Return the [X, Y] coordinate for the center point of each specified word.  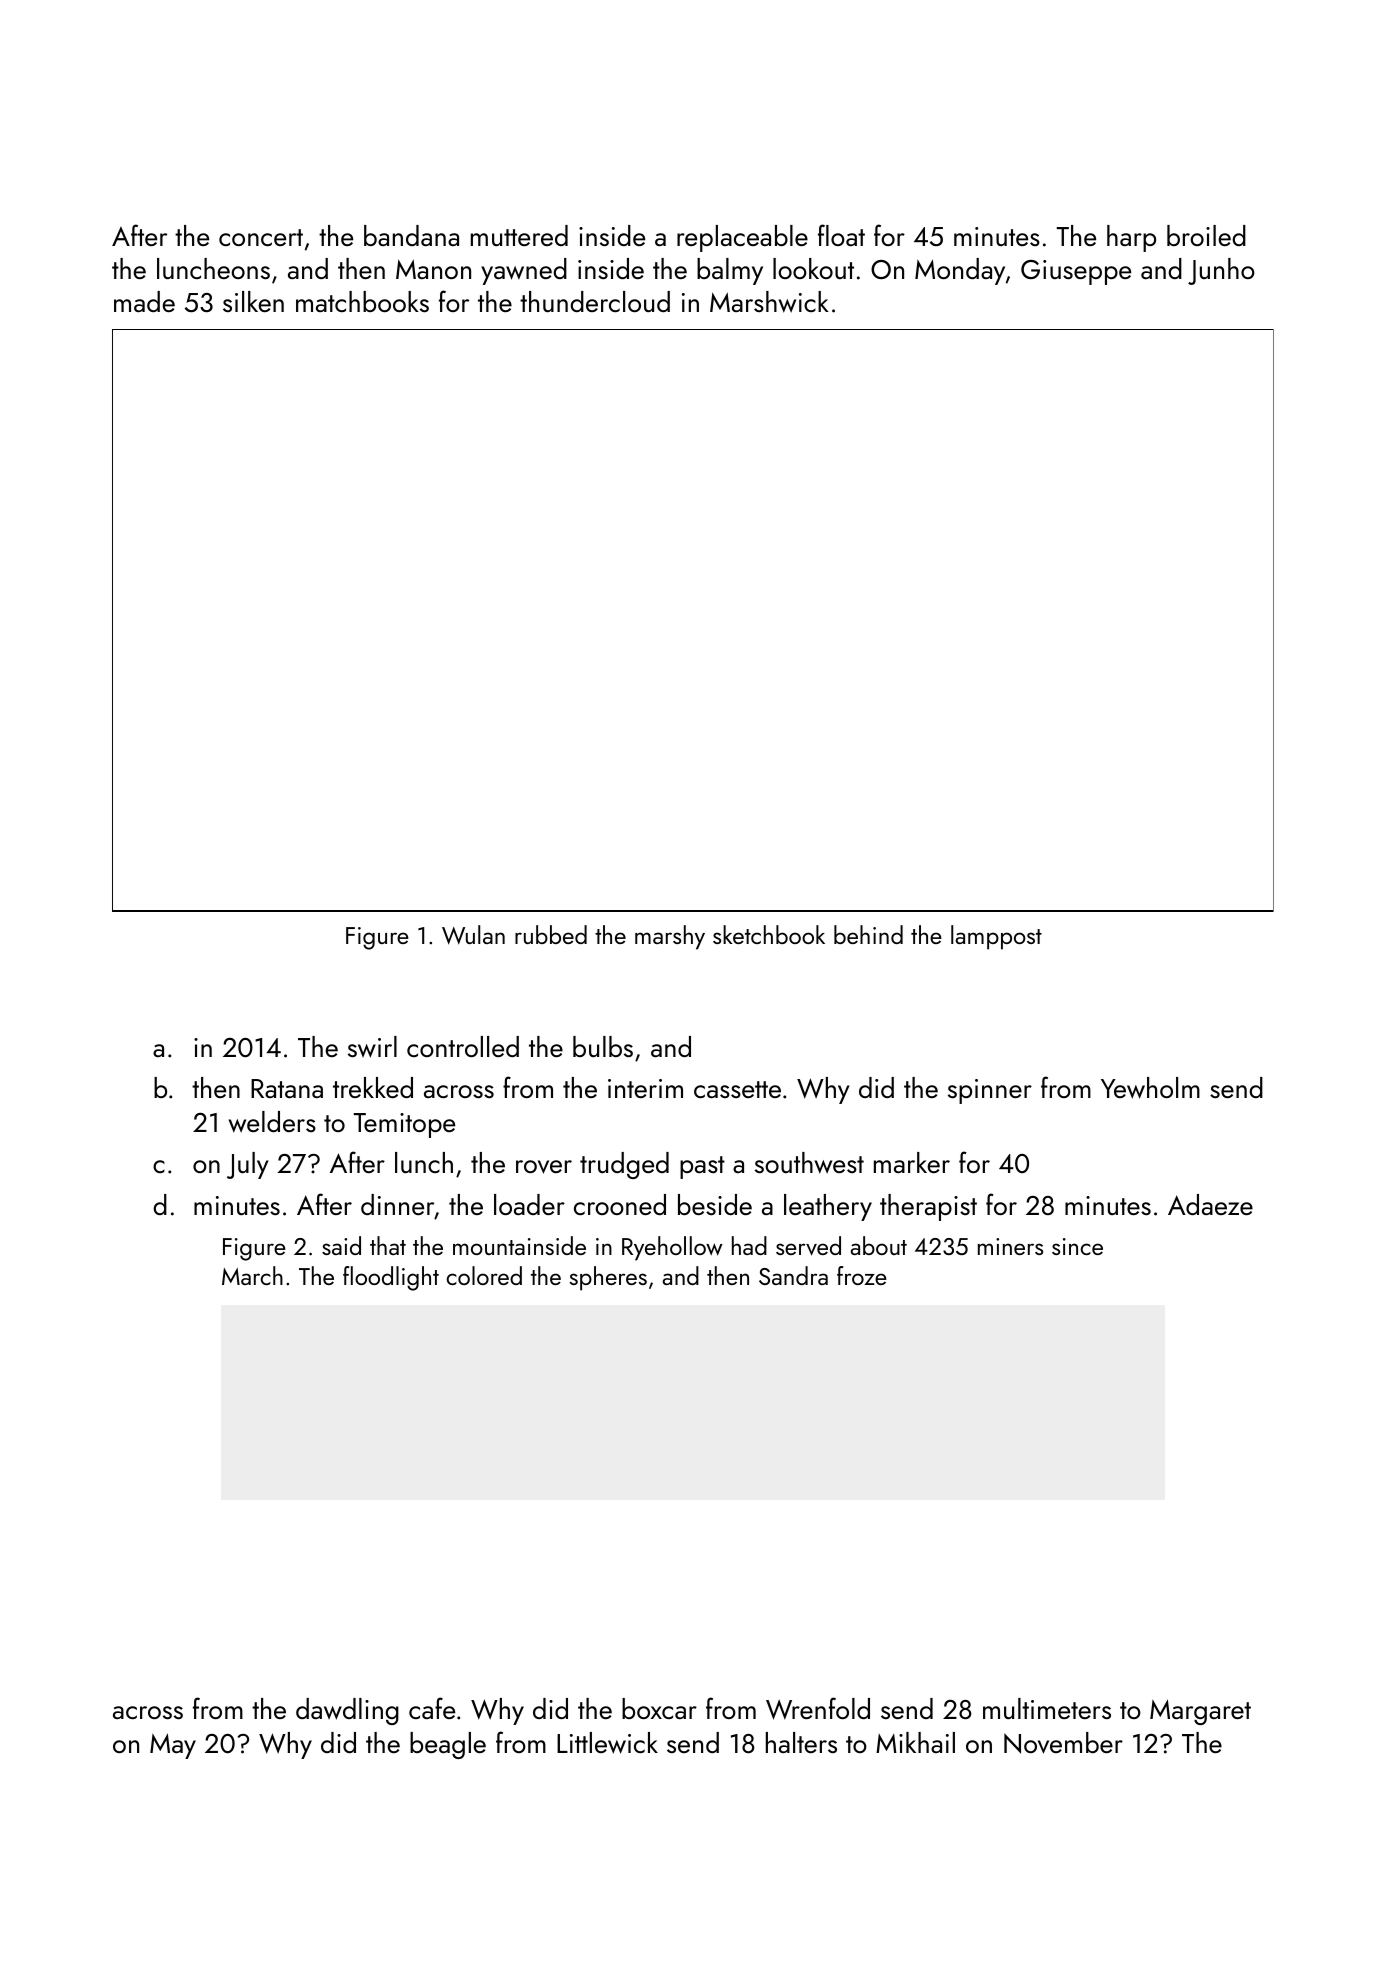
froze [862, 1275]
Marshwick [769, 302]
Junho [1221, 271]
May [173, 1746]
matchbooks [362, 301]
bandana [411, 235]
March [252, 1275]
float [841, 235]
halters [801, 1742]
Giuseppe [1076, 272]
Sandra [793, 1275]
